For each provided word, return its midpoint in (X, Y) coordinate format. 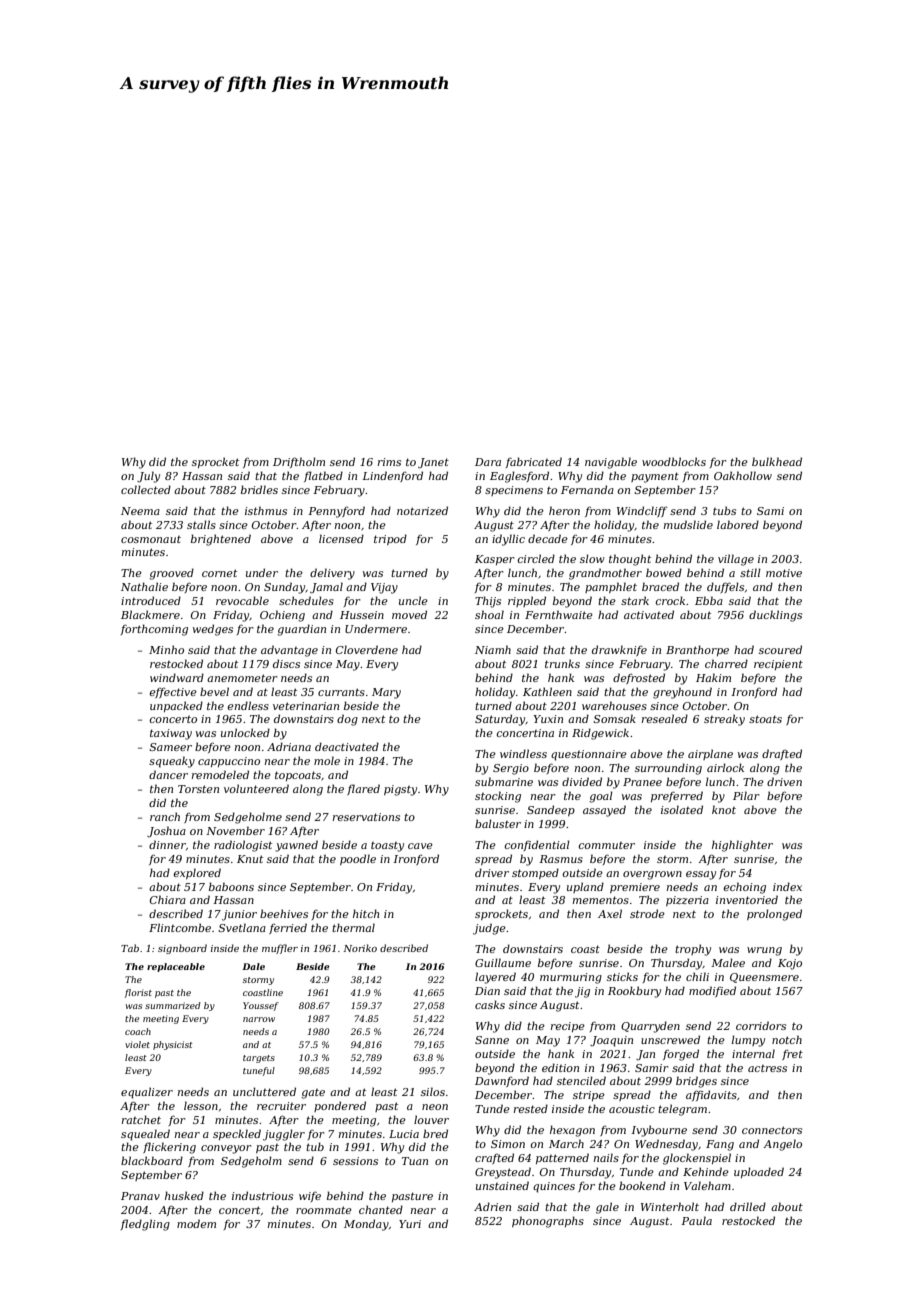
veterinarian (306, 706)
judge (489, 929)
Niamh (493, 649)
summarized (173, 1005)
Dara (488, 462)
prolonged (774, 915)
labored (738, 524)
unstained (502, 1185)
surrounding (668, 769)
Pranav (140, 1196)
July (148, 477)
